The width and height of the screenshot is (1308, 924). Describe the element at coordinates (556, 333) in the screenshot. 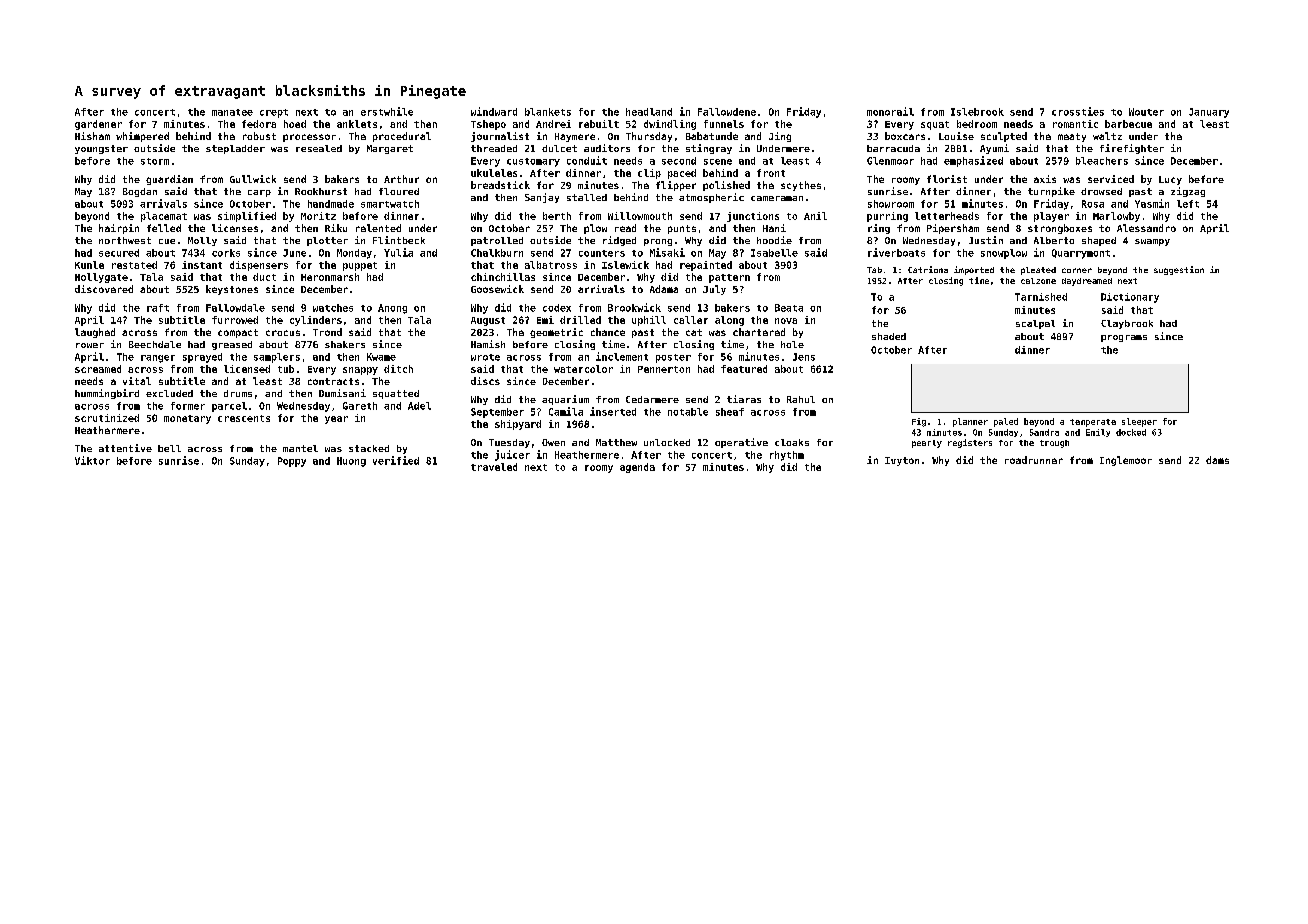

I see `geometric` at that location.
